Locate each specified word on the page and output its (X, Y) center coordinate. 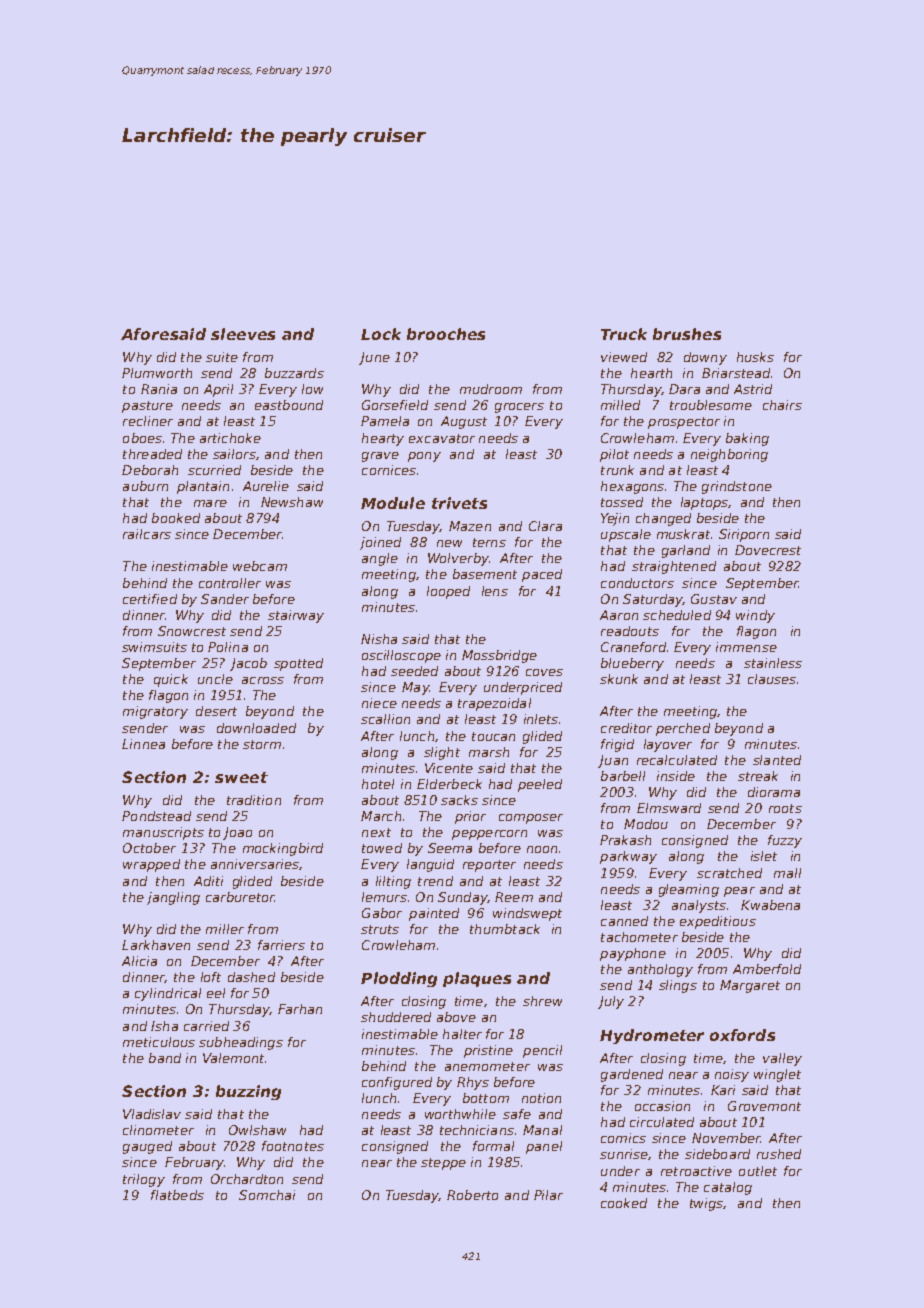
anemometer (487, 1066)
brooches (446, 334)
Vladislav (152, 1114)
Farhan (300, 1009)
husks (755, 357)
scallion (385, 719)
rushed (779, 1154)
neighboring (729, 455)
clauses (772, 679)
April (218, 390)
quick (171, 680)
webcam (260, 566)
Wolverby (458, 559)
